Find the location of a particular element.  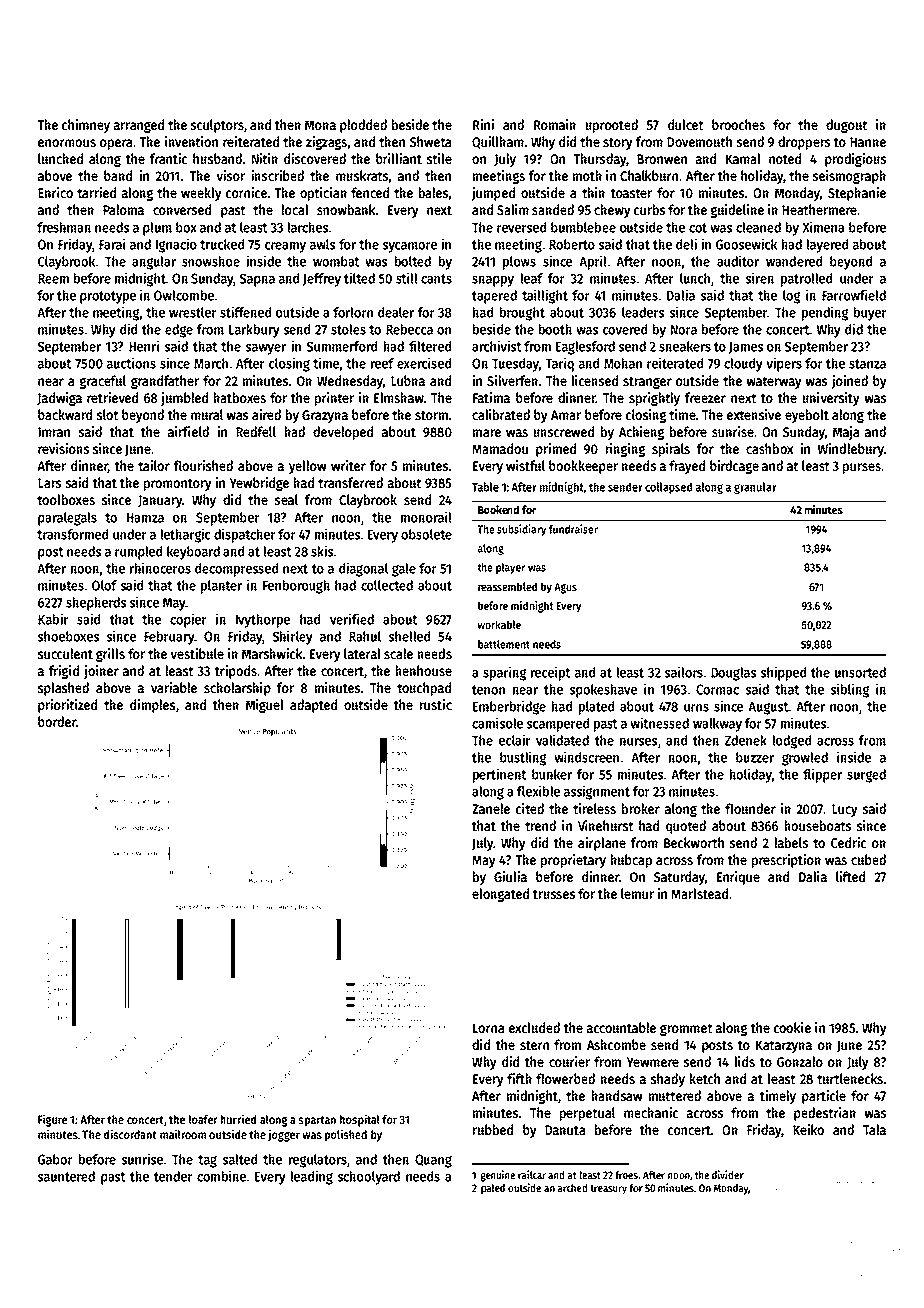

university is located at coordinates (831, 399).
